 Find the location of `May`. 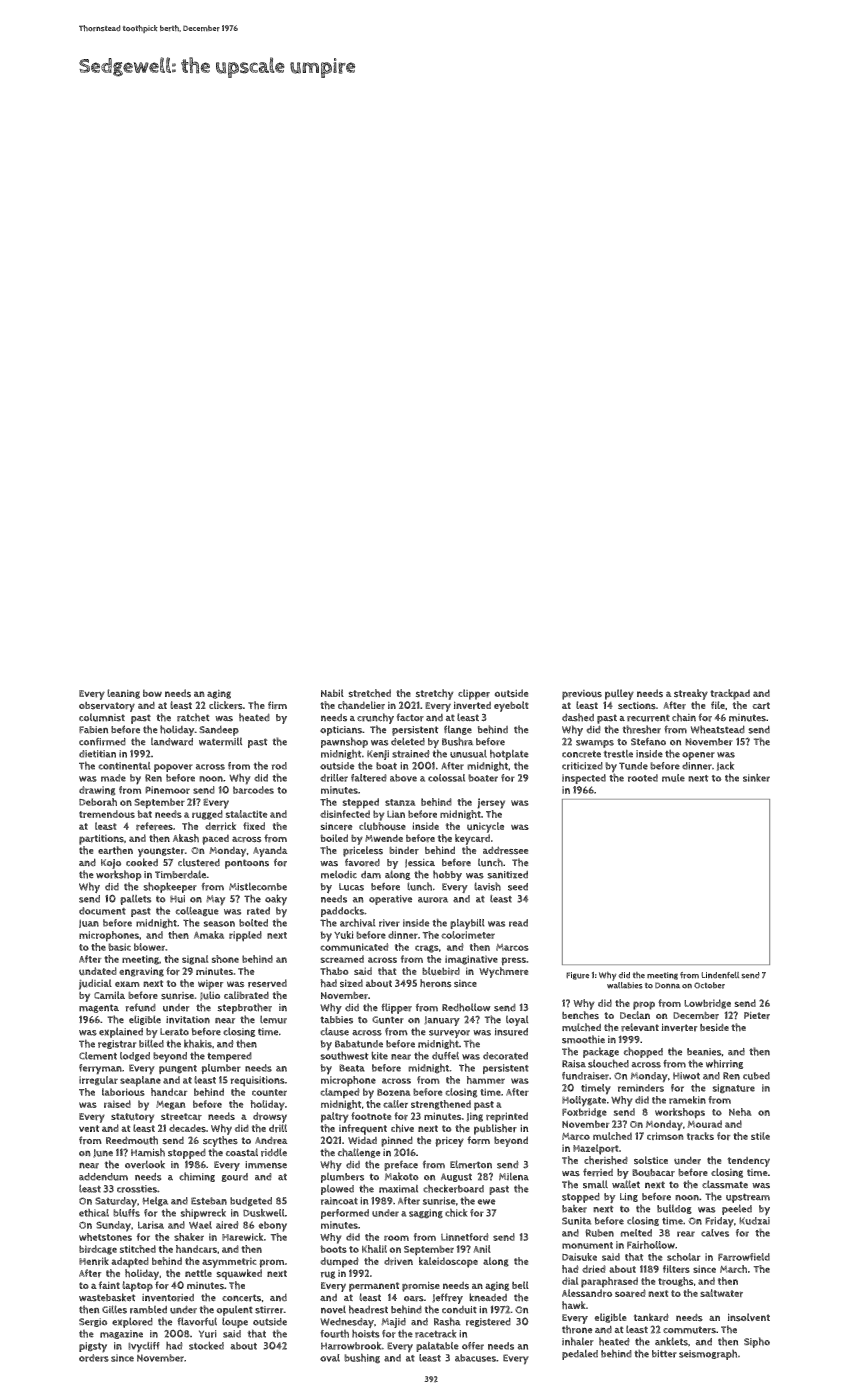

May is located at coordinates (216, 900).
